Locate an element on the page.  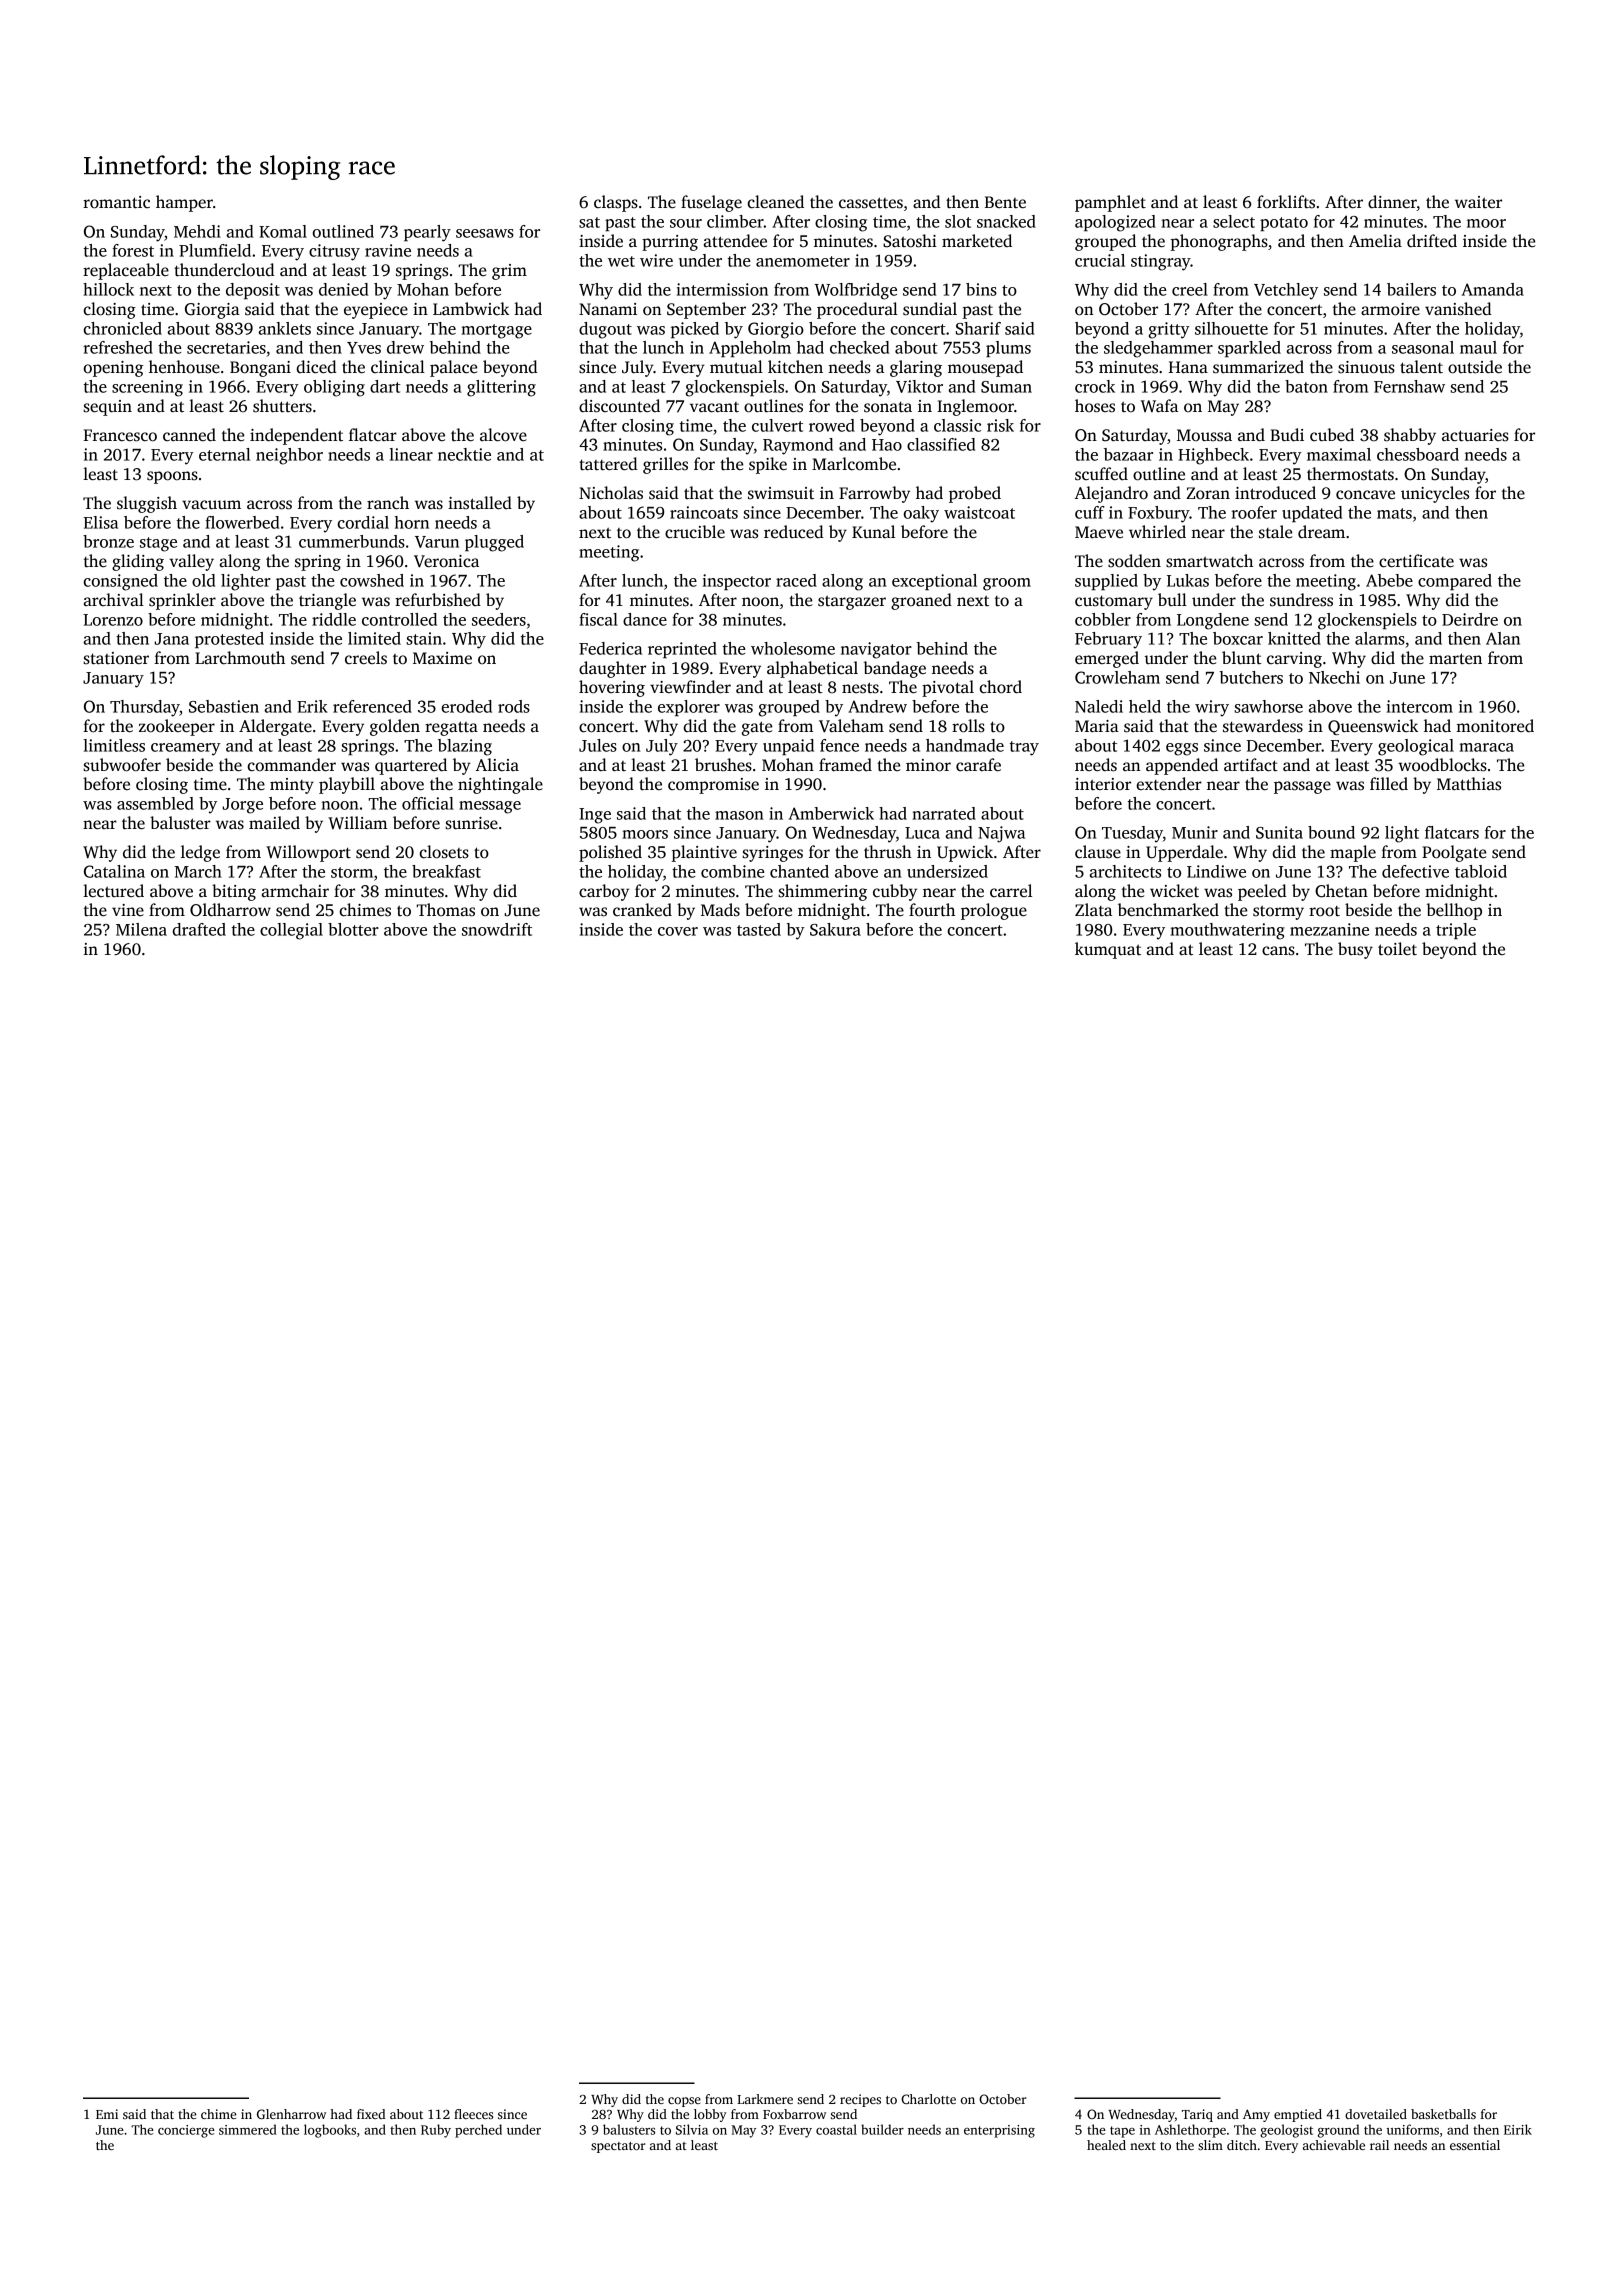
simmered is located at coordinates (248, 2129).
